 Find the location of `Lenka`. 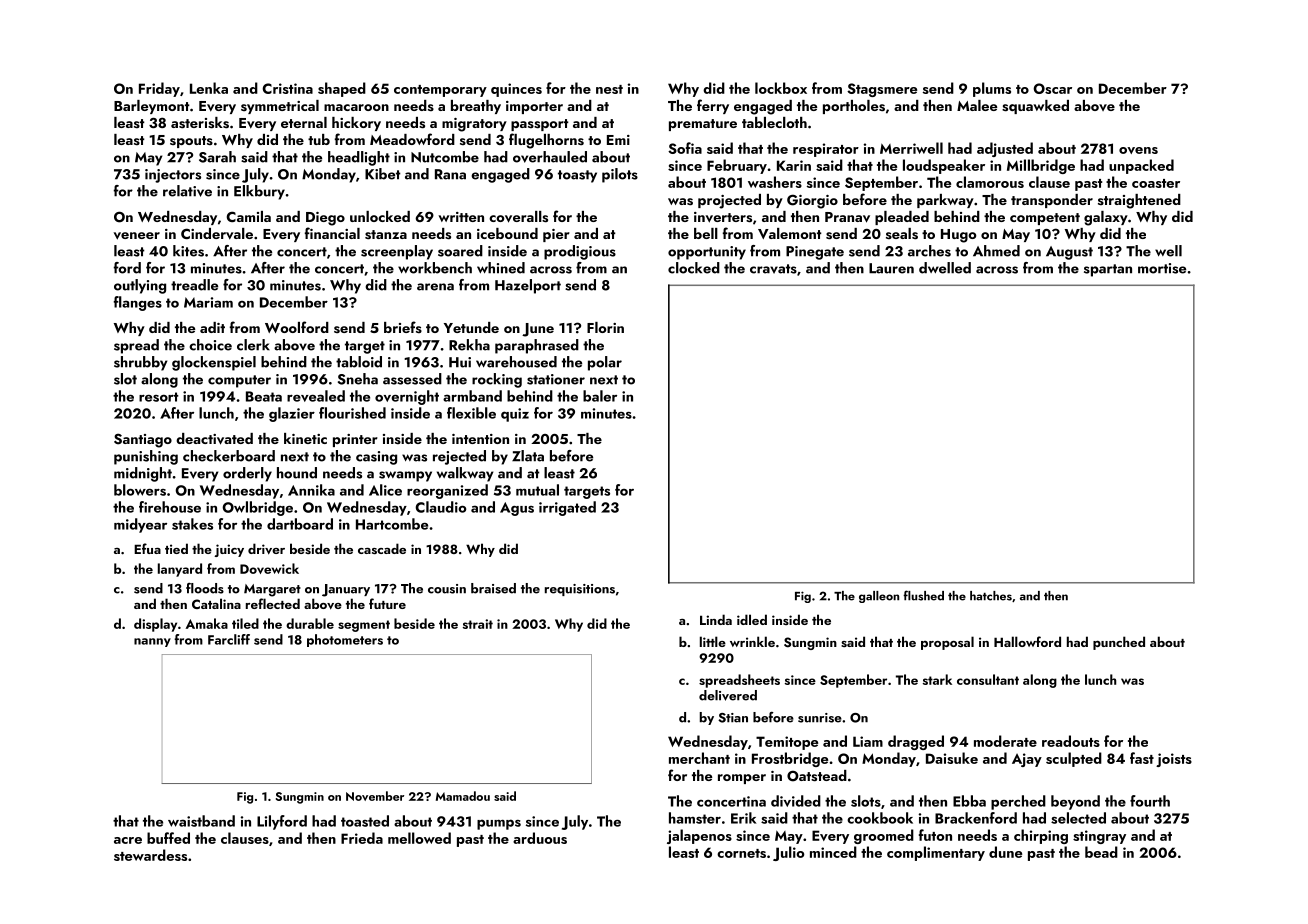

Lenka is located at coordinates (209, 88).
